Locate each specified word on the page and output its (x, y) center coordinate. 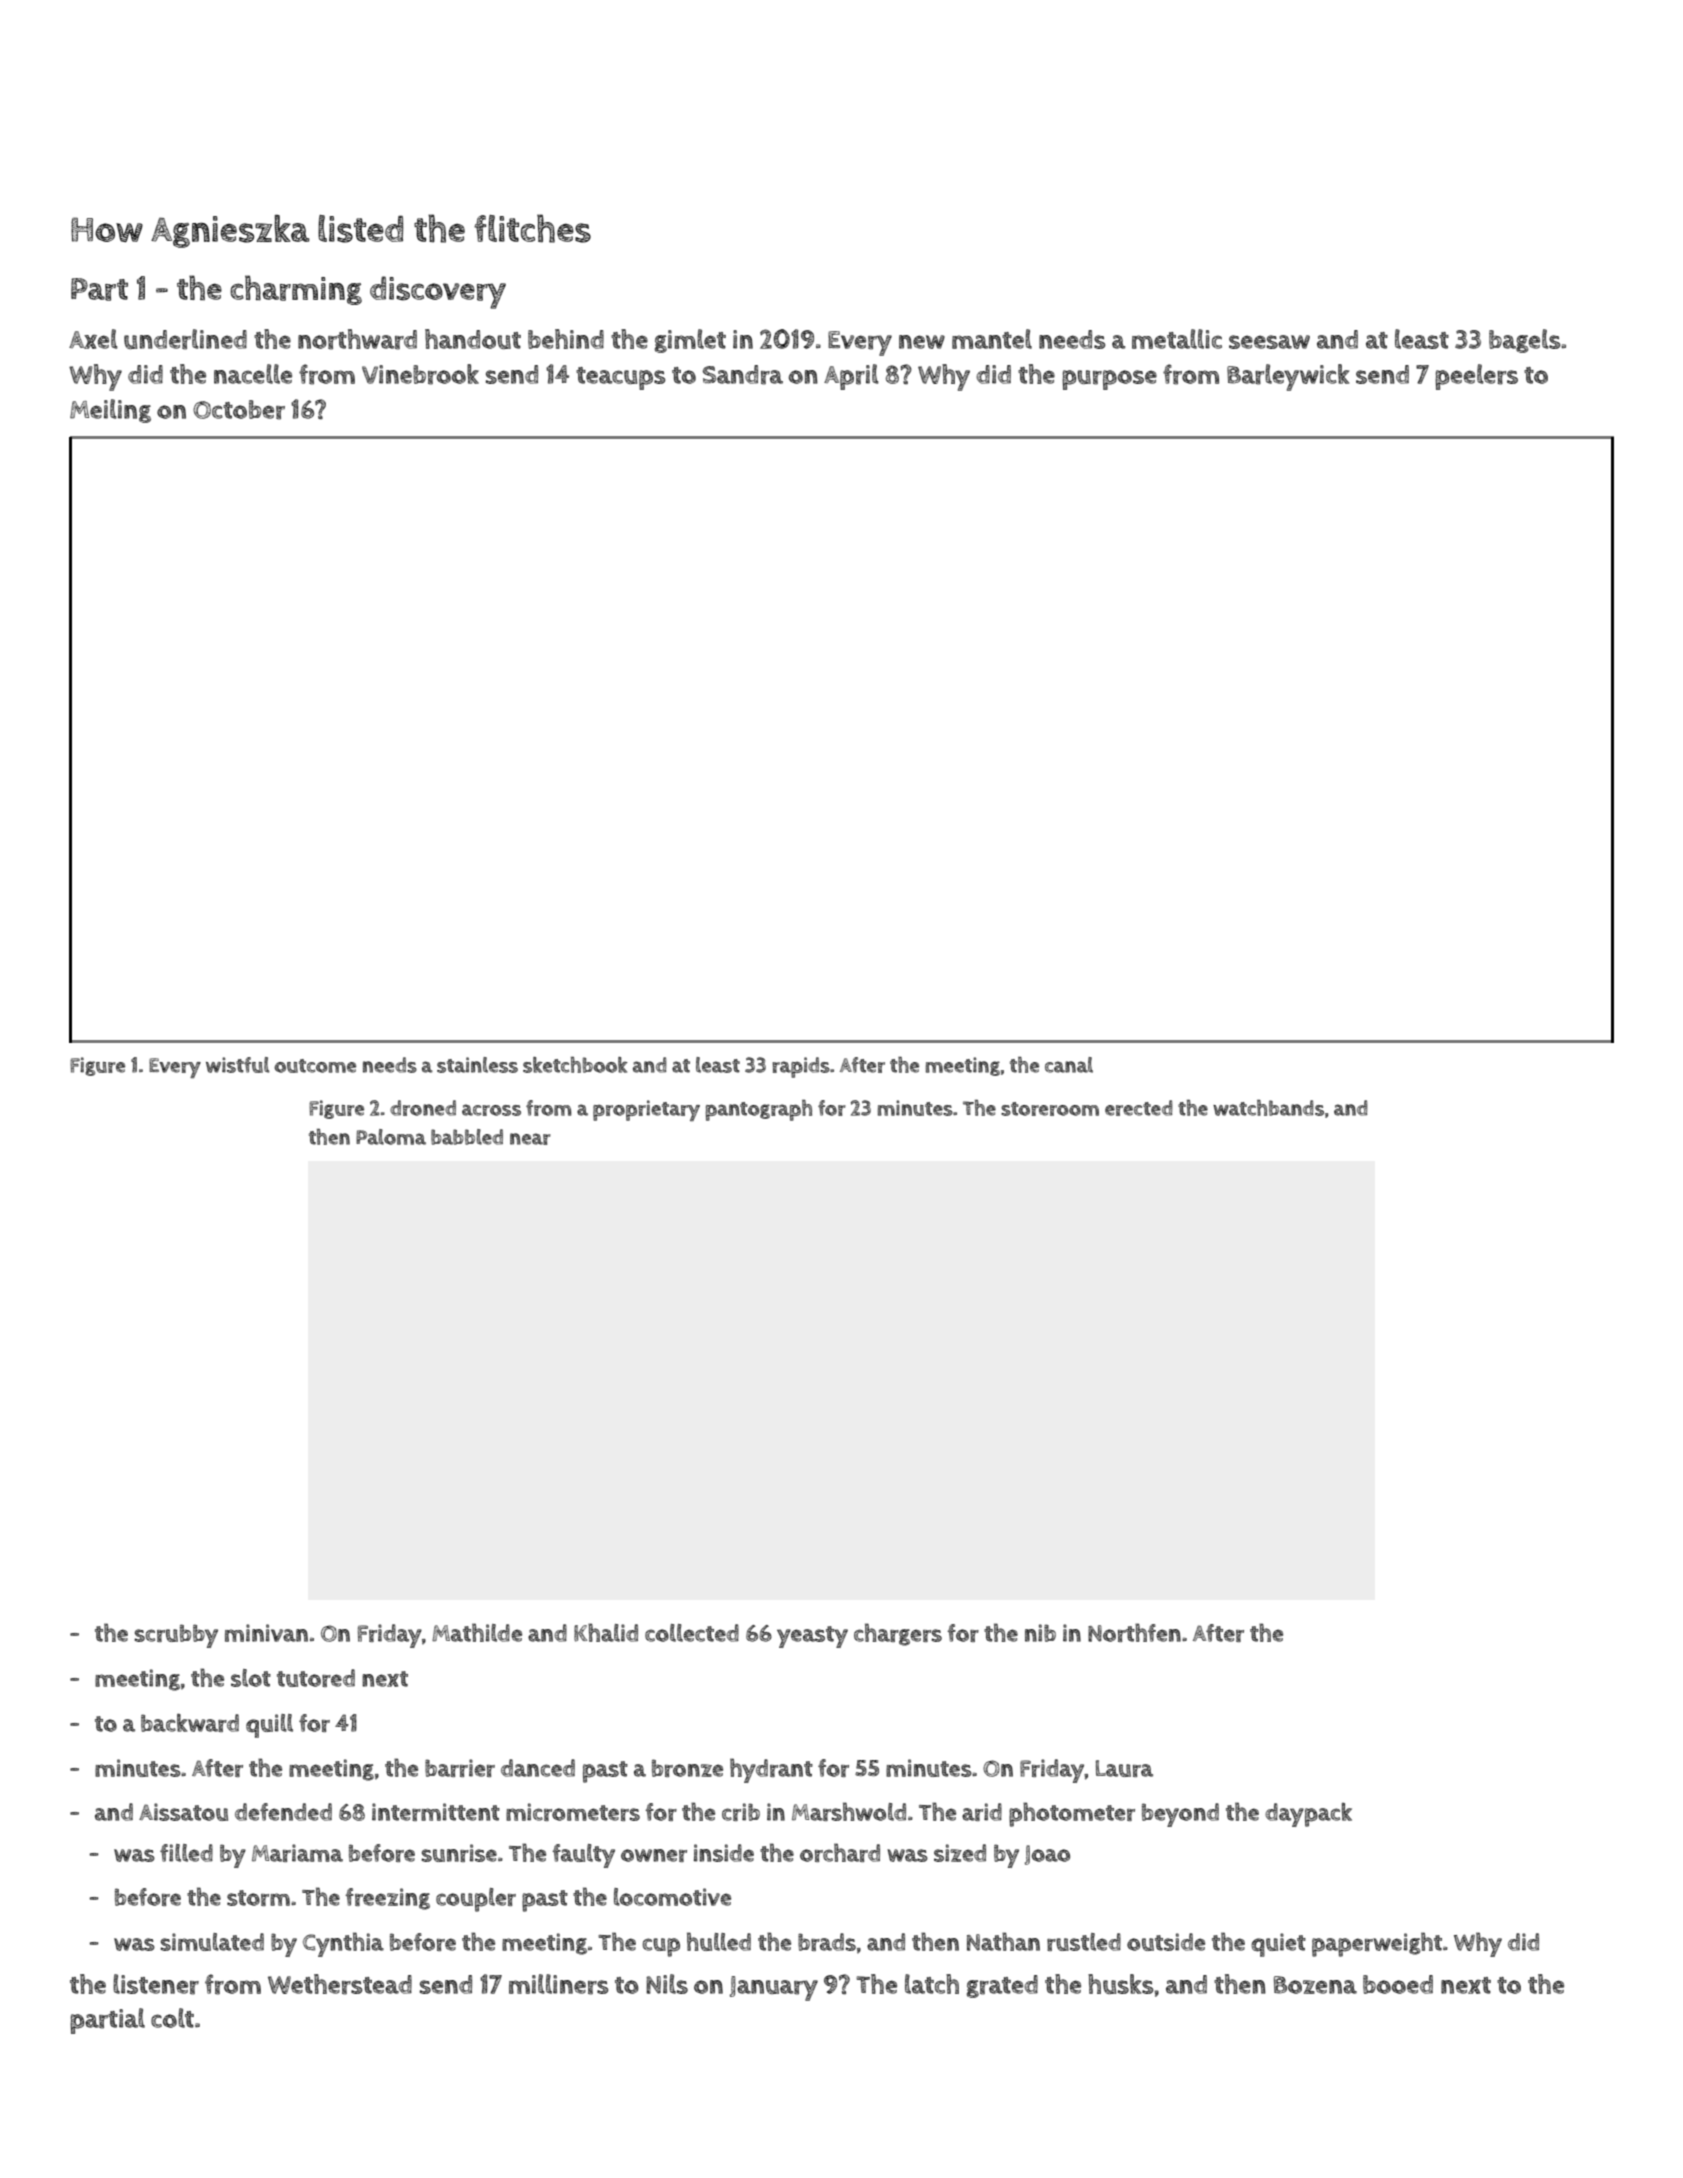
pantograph (759, 1110)
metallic (1177, 339)
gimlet (690, 341)
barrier (460, 1768)
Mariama (297, 1853)
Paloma (391, 1137)
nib (1040, 1633)
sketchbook (575, 1065)
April (851, 377)
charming (296, 290)
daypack (1308, 1815)
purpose (1109, 380)
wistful (237, 1065)
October (239, 410)
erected (1139, 1108)
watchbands (1268, 1108)
